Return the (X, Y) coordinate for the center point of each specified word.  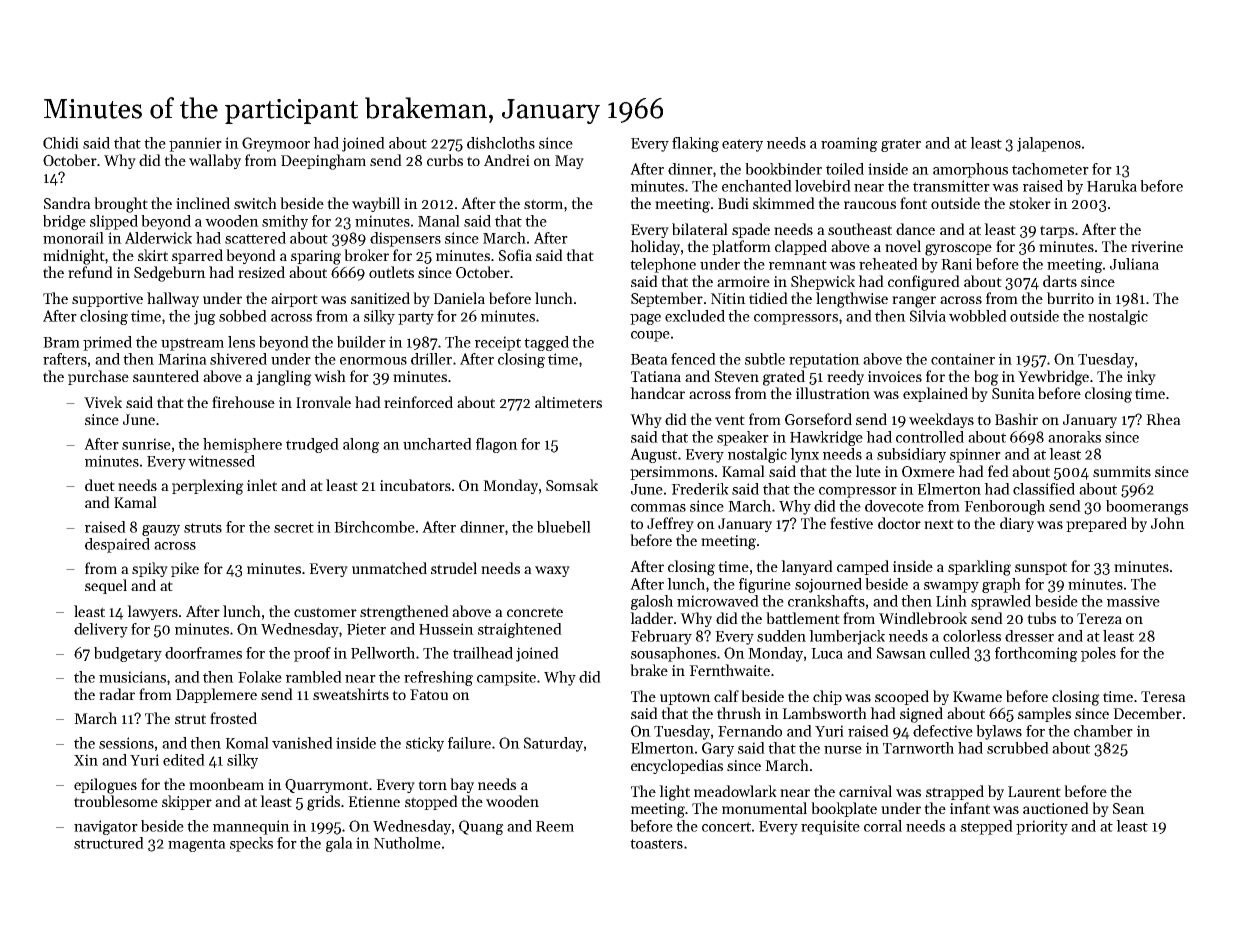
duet (100, 485)
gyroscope (958, 250)
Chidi (61, 143)
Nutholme (407, 843)
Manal (439, 221)
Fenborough (1004, 507)
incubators (415, 485)
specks (251, 844)
